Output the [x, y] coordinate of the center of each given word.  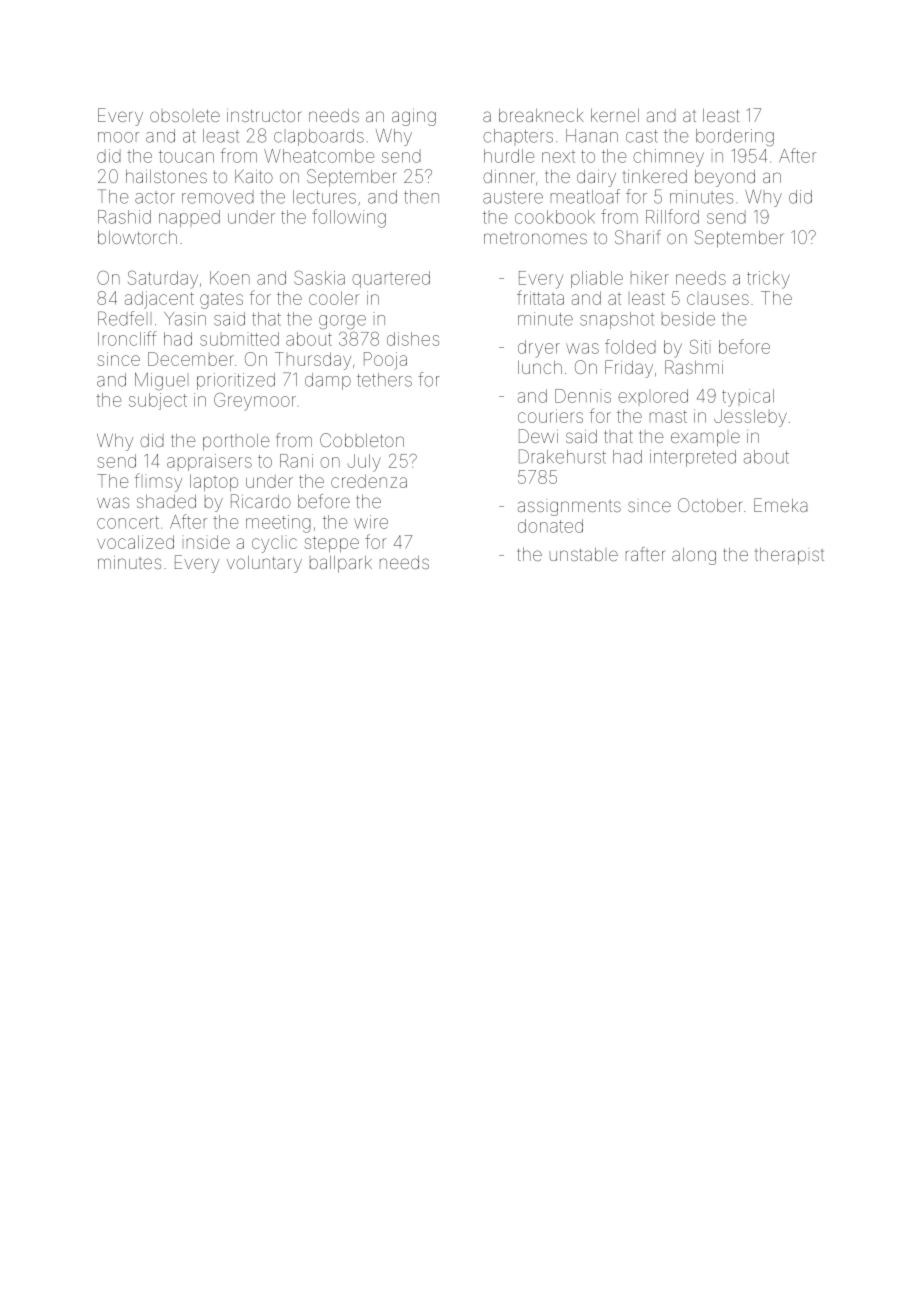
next [558, 156]
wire [371, 522]
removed [218, 197]
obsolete [185, 115]
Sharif [638, 237]
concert [128, 522]
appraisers [209, 462]
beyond [725, 178]
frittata [540, 297]
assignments [569, 508]
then [421, 197]
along [694, 556]
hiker [650, 278]
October [710, 505]
